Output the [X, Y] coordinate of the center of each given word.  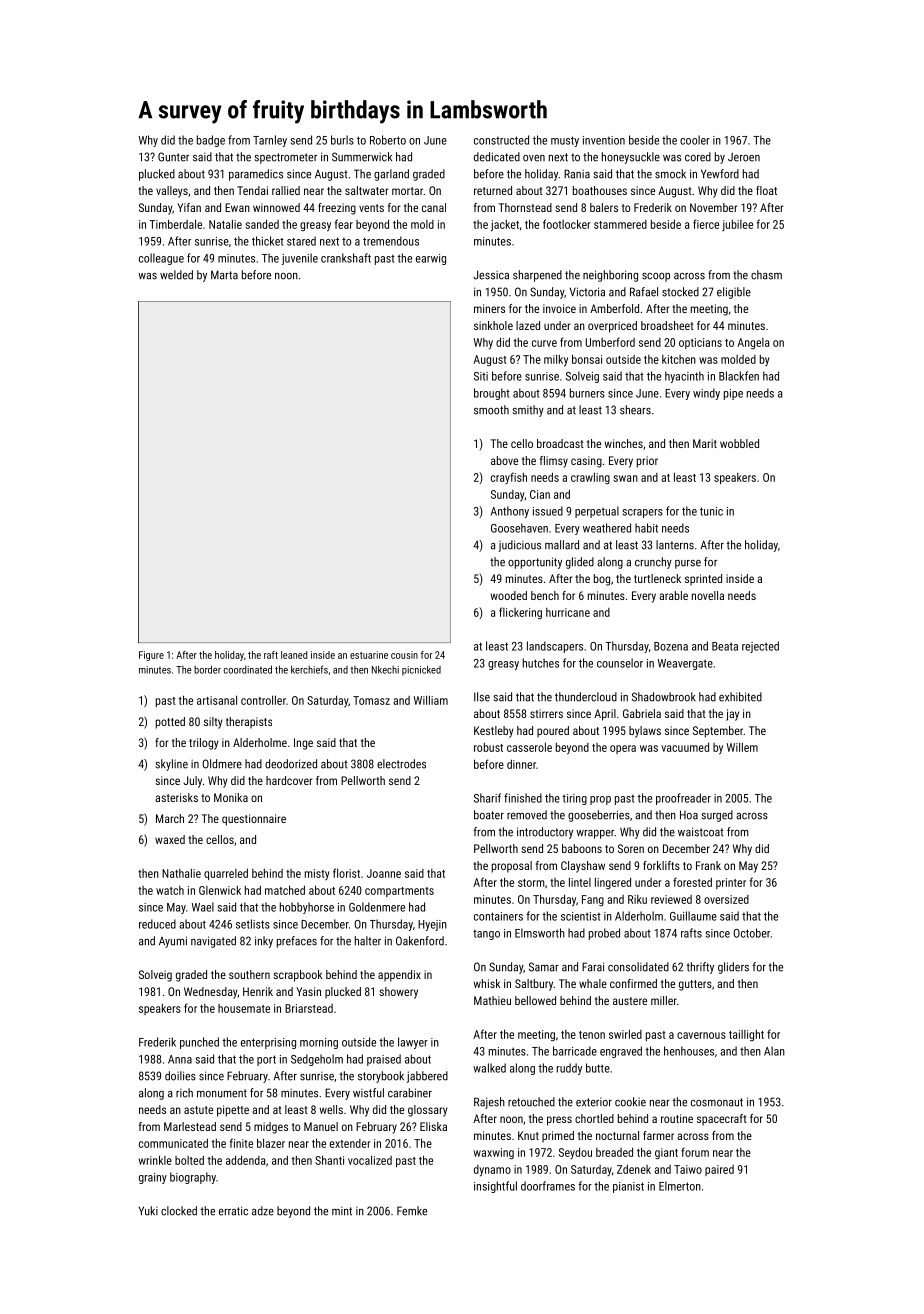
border [207, 669]
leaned [294, 655]
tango [486, 934]
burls [342, 140]
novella [708, 595]
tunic [711, 511]
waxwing [494, 1153]
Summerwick [362, 157]
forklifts [661, 865]
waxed [170, 839]
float [766, 190]
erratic [233, 1211]
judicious [519, 546]
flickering [520, 613]
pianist [628, 1187]
